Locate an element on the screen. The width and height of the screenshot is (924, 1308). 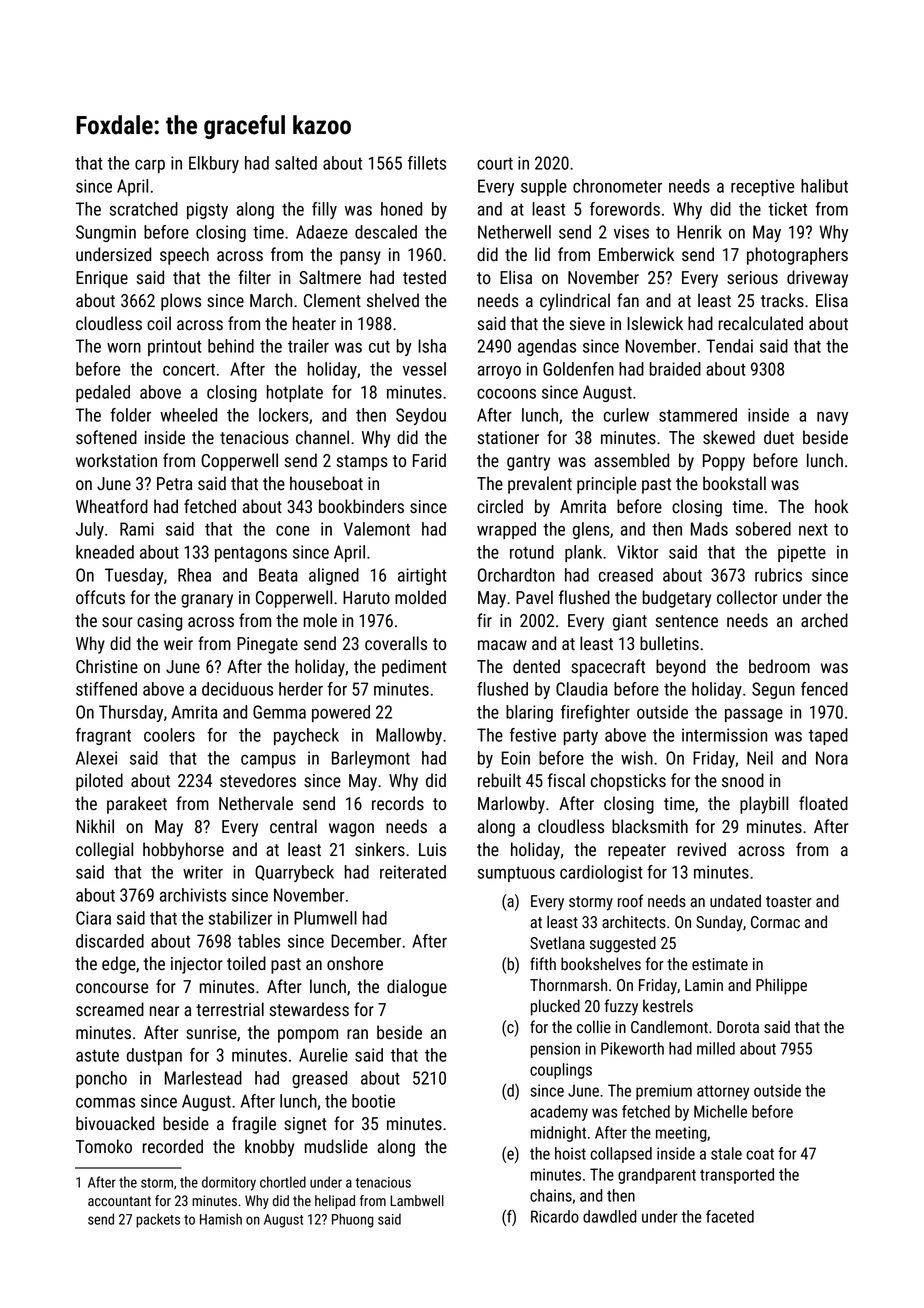
faceted is located at coordinates (730, 1216).
